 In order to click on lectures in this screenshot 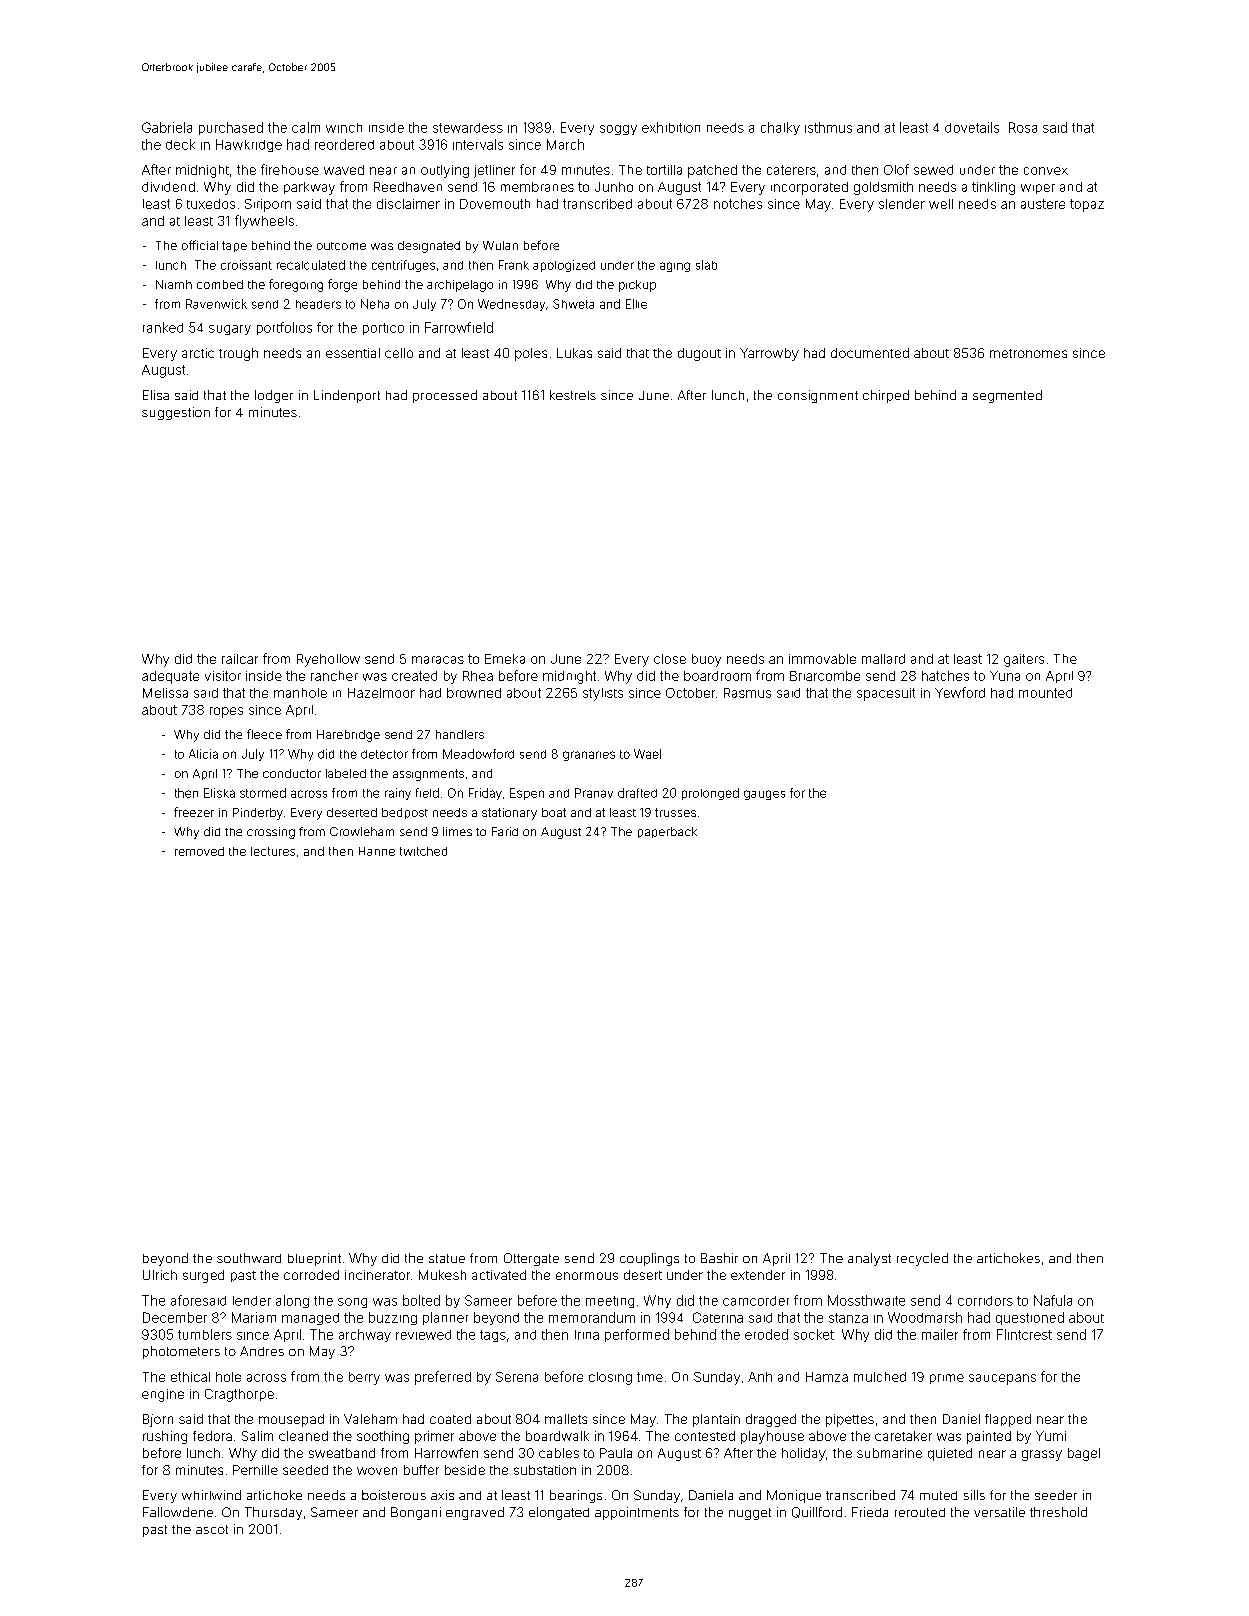, I will do `click(273, 851)`.
